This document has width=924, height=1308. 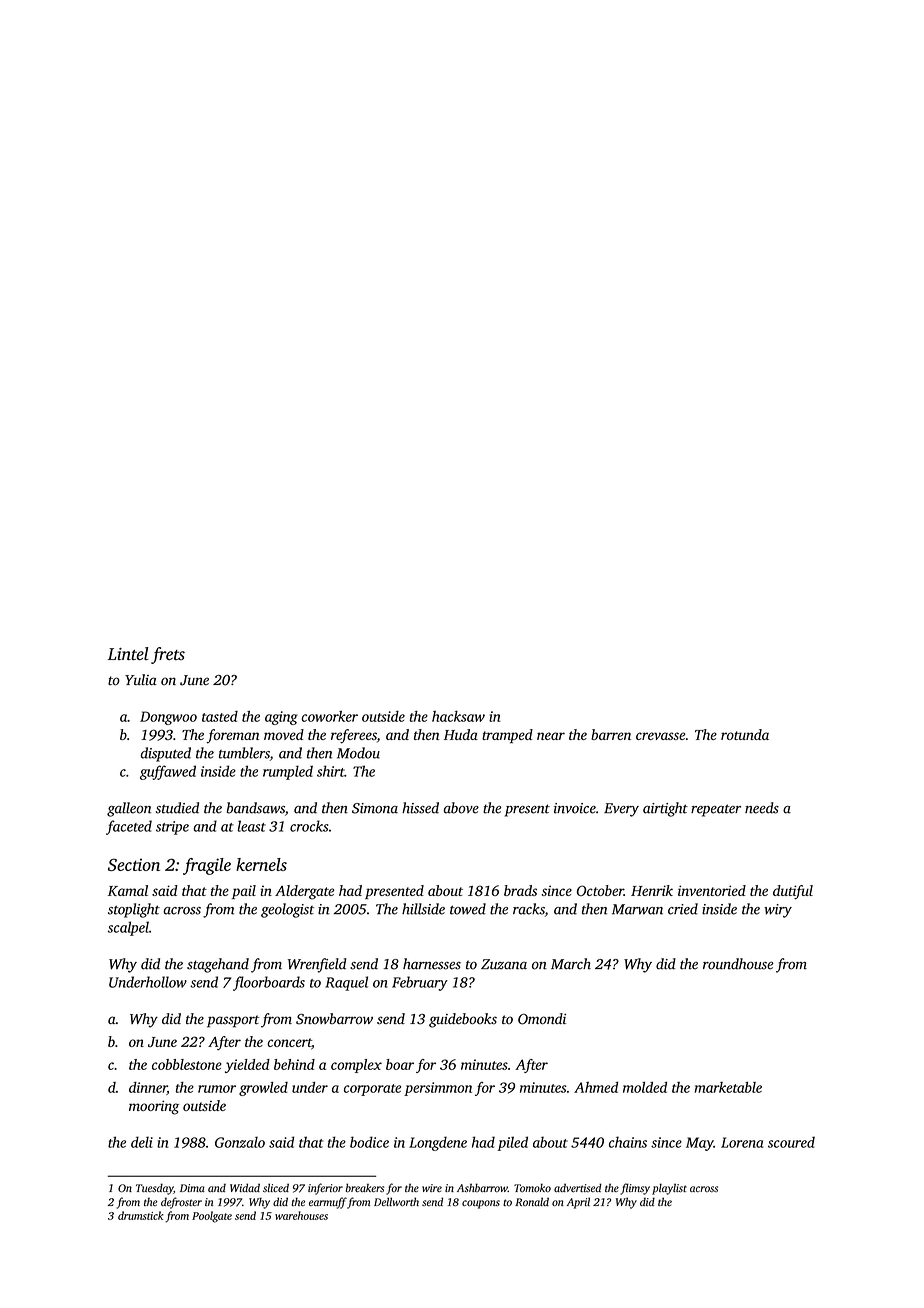 What do you see at coordinates (218, 965) in the document?
I see `stagehand` at bounding box center [218, 965].
